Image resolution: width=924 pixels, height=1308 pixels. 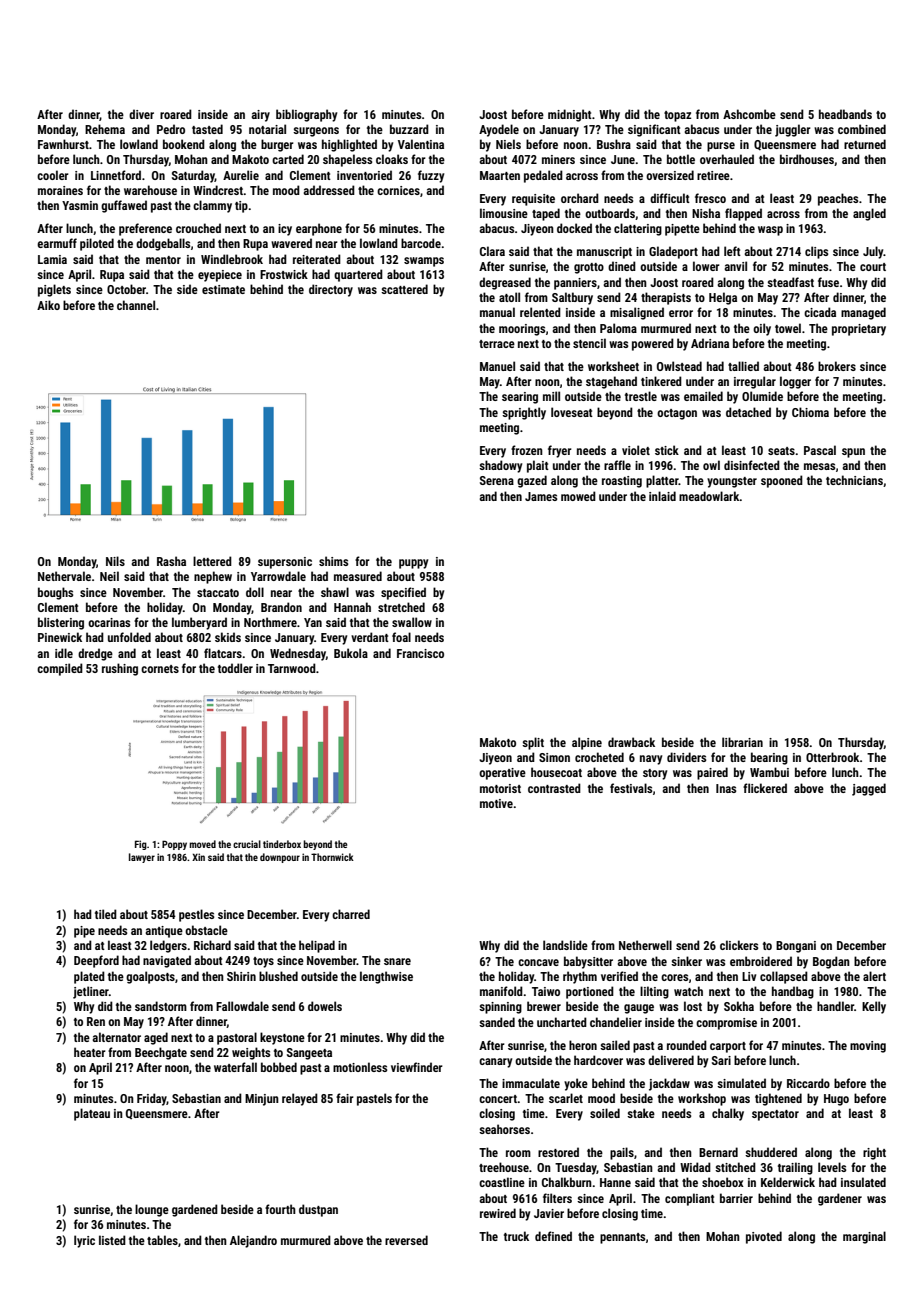 I want to click on plateau, so click(x=92, y=1114).
